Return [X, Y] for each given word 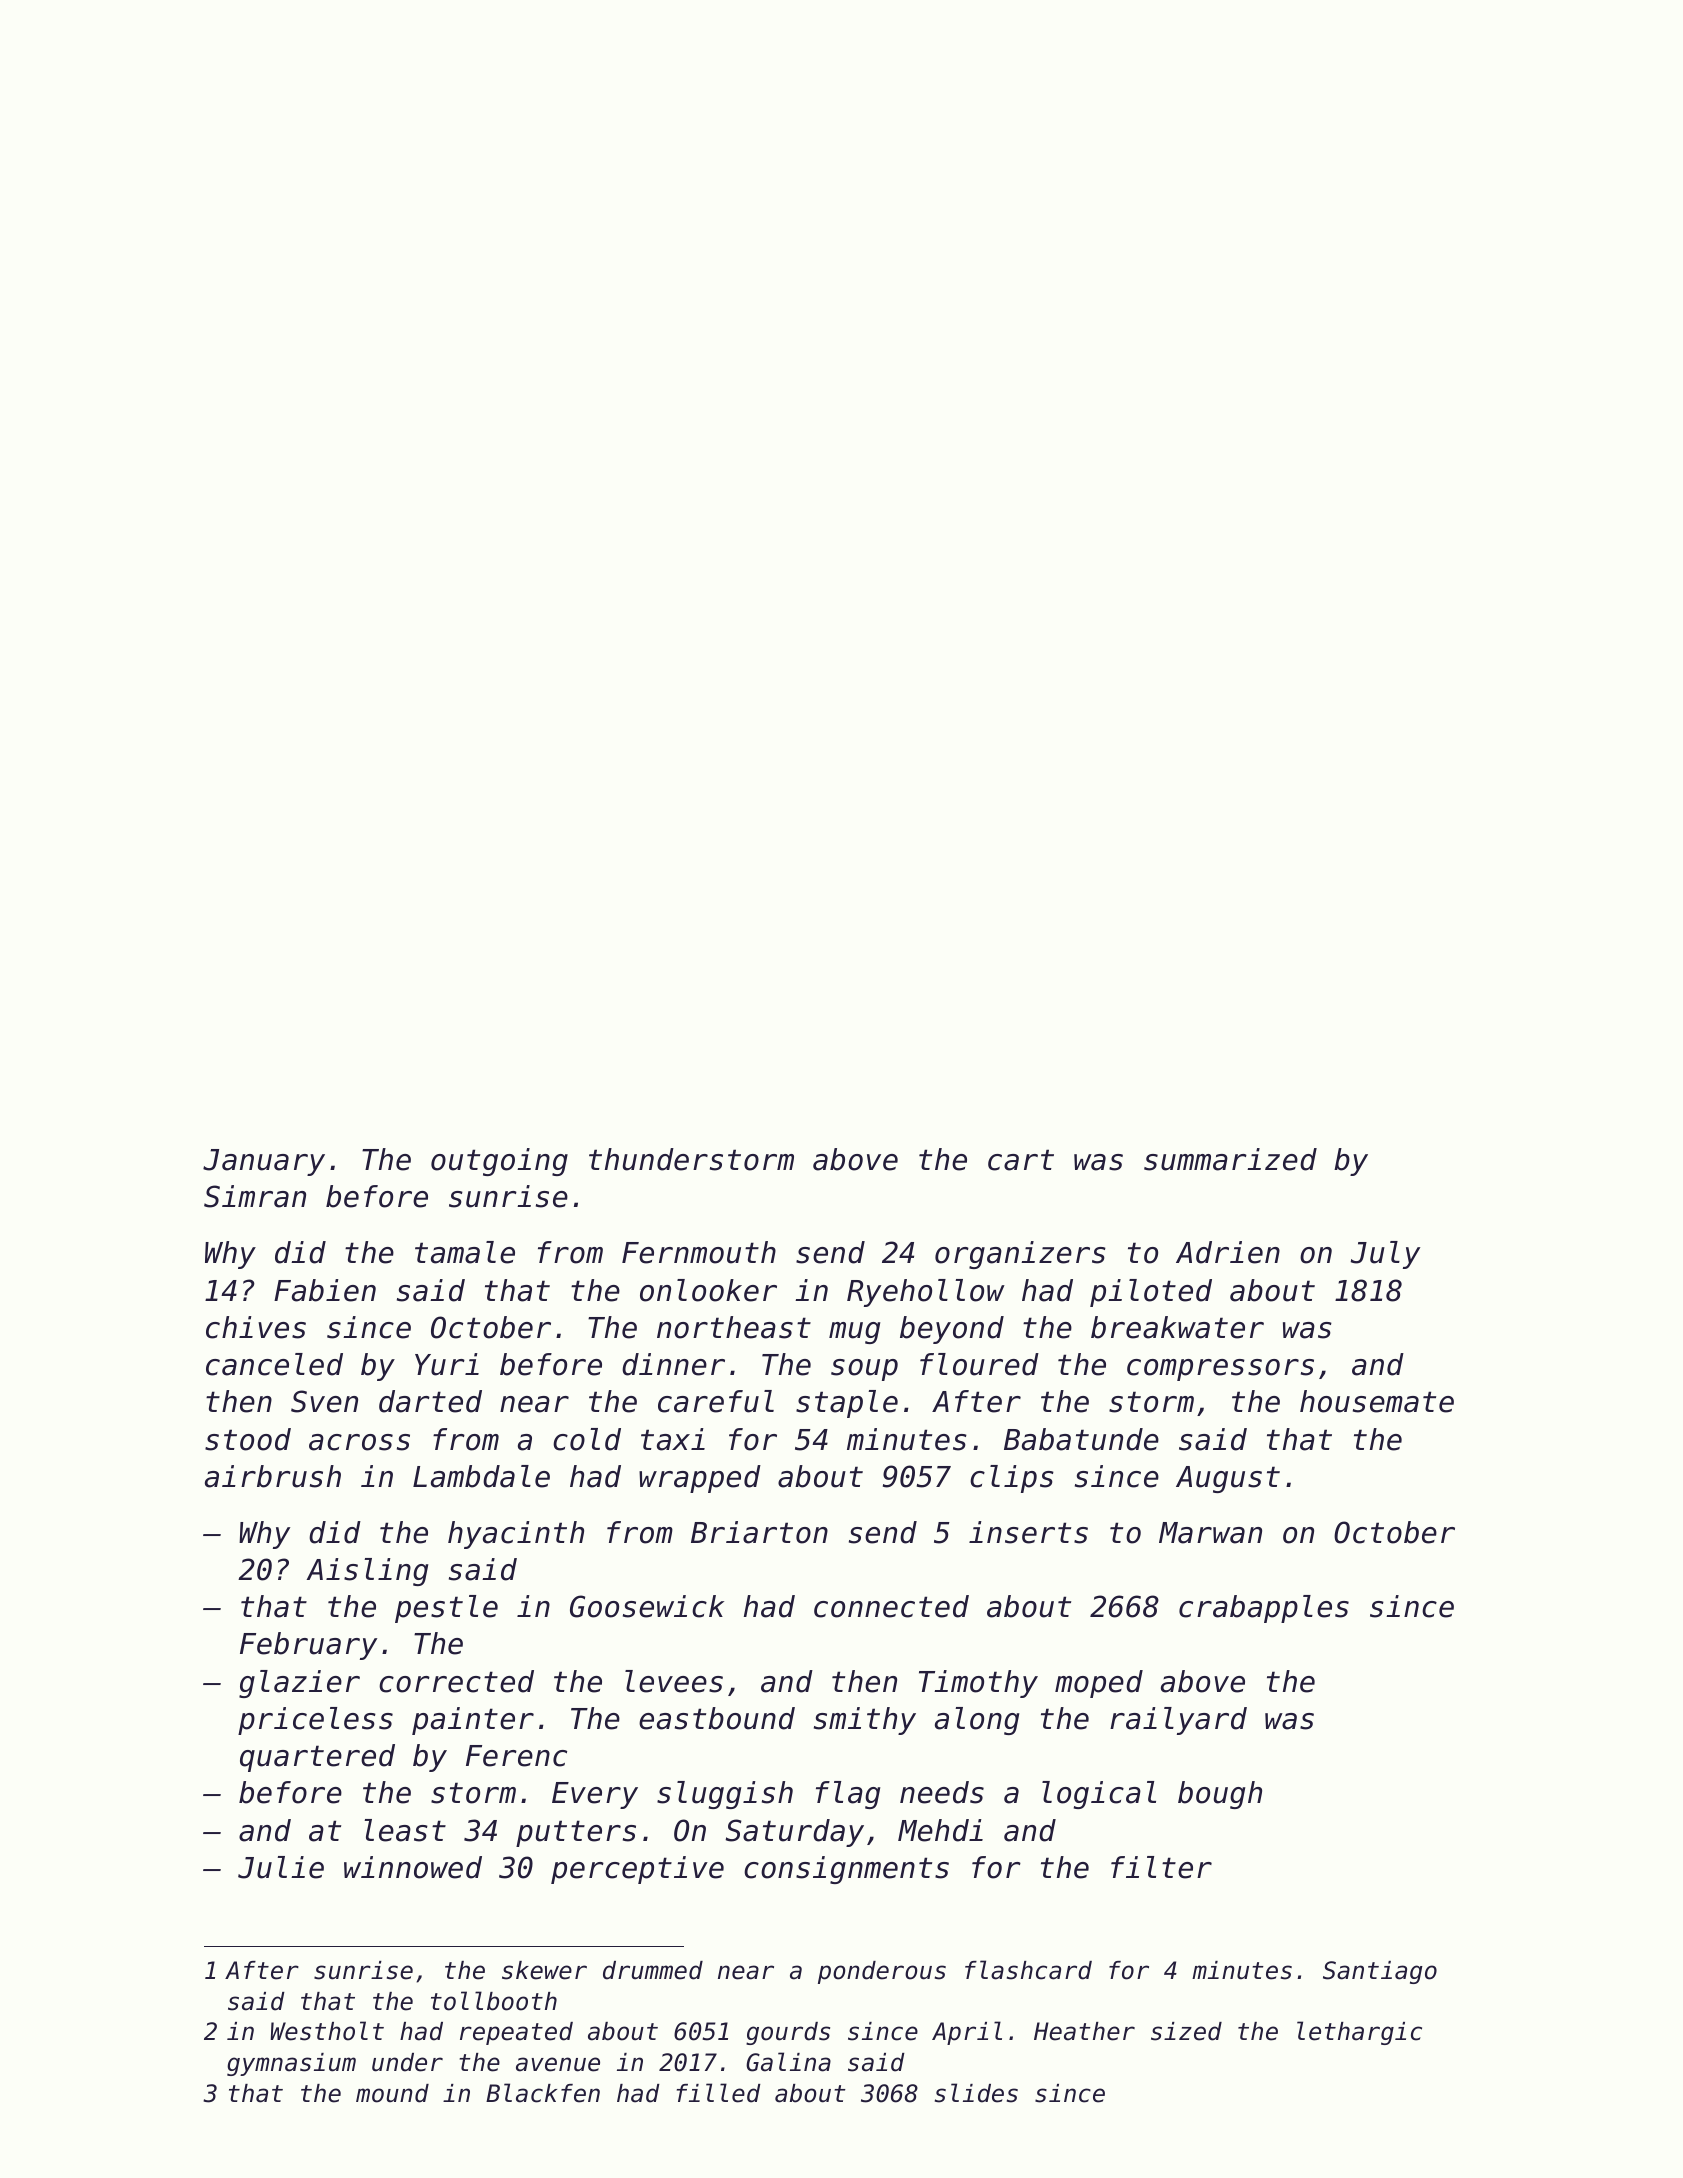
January [264, 1162]
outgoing [499, 1162]
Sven [324, 1401]
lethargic [1359, 2033]
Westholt [327, 2031]
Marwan [1210, 1533]
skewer [544, 1970]
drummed [653, 1970]
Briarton [759, 1532]
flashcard [1028, 1970]
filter [1161, 1867]
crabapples [1264, 1609]
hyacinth [516, 1535]
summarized [1230, 1159]
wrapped [700, 1479]
